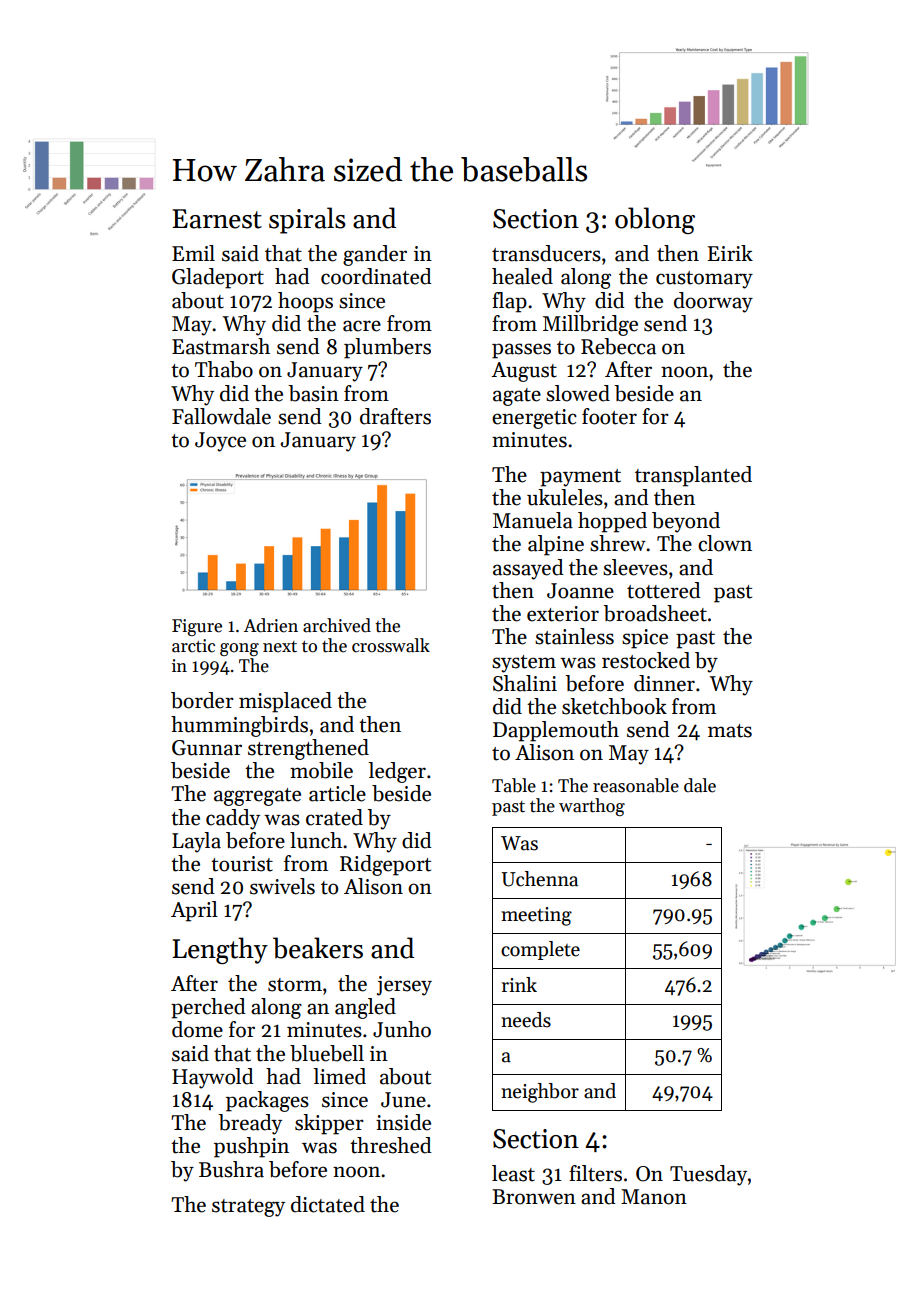 This screenshot has height=1311, width=924. Describe the element at coordinates (307, 220) in the screenshot. I see `spirals` at that location.
